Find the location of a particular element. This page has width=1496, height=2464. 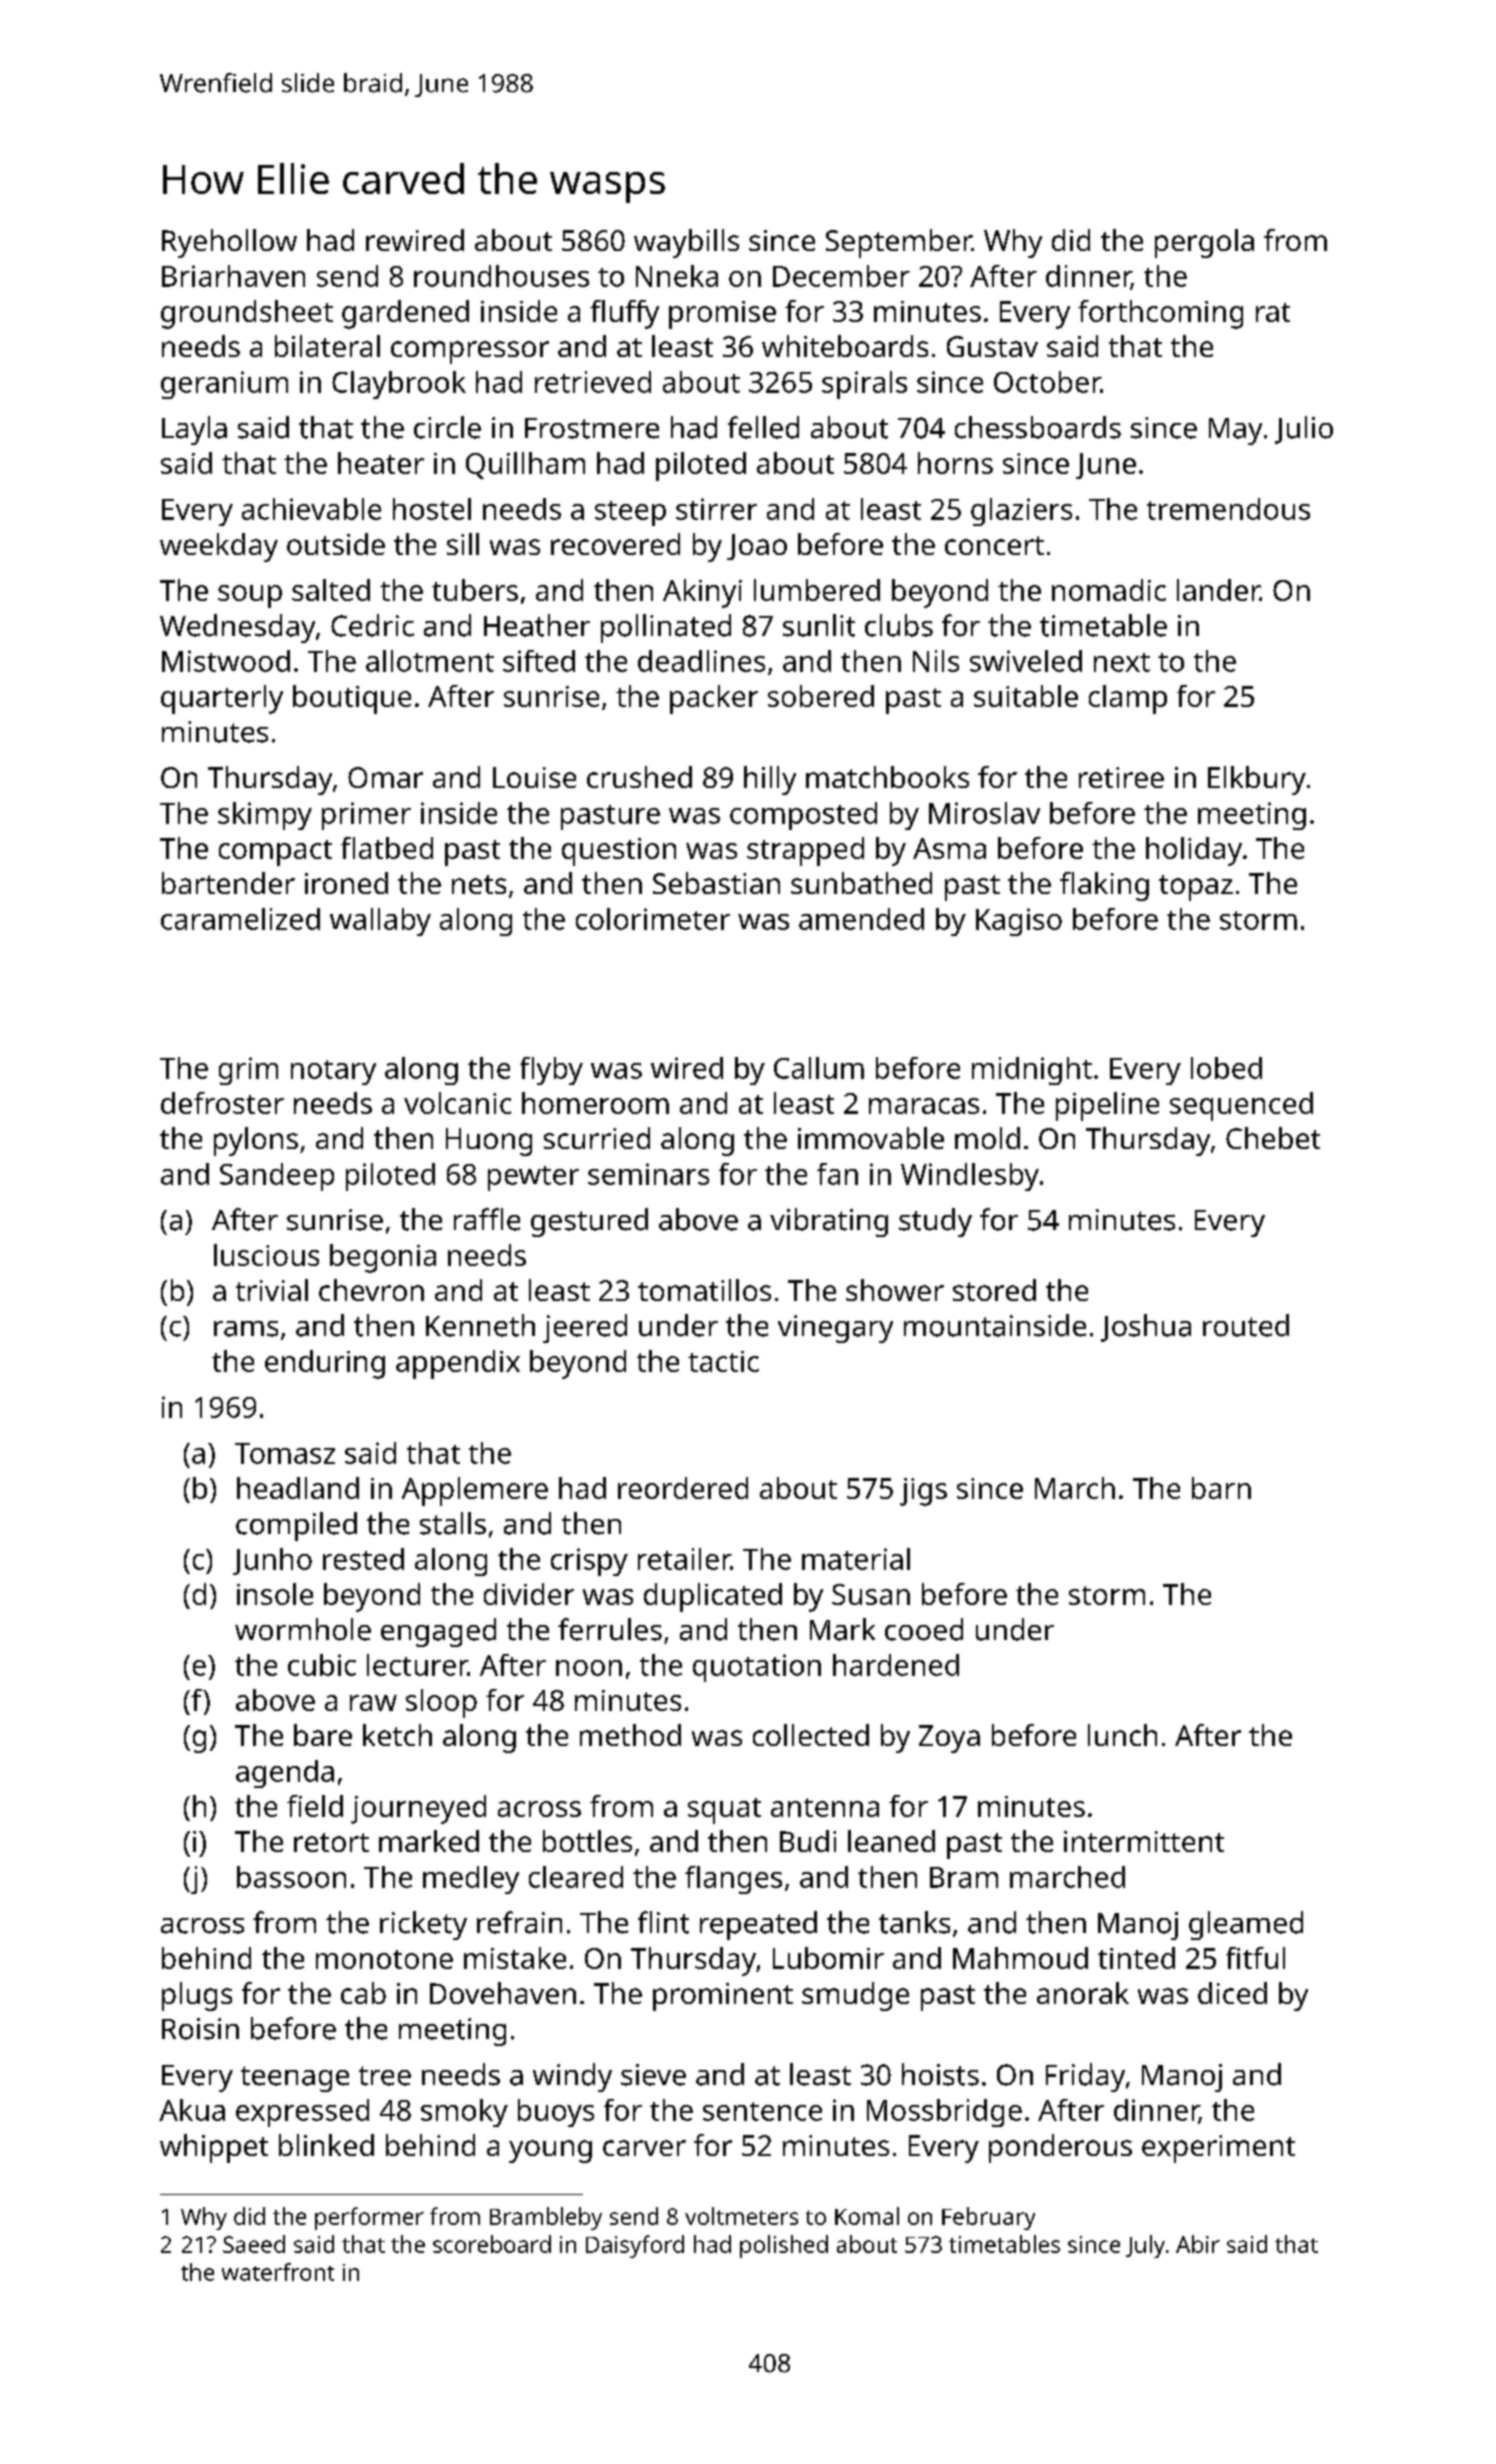

waterfront is located at coordinates (278, 2272).
